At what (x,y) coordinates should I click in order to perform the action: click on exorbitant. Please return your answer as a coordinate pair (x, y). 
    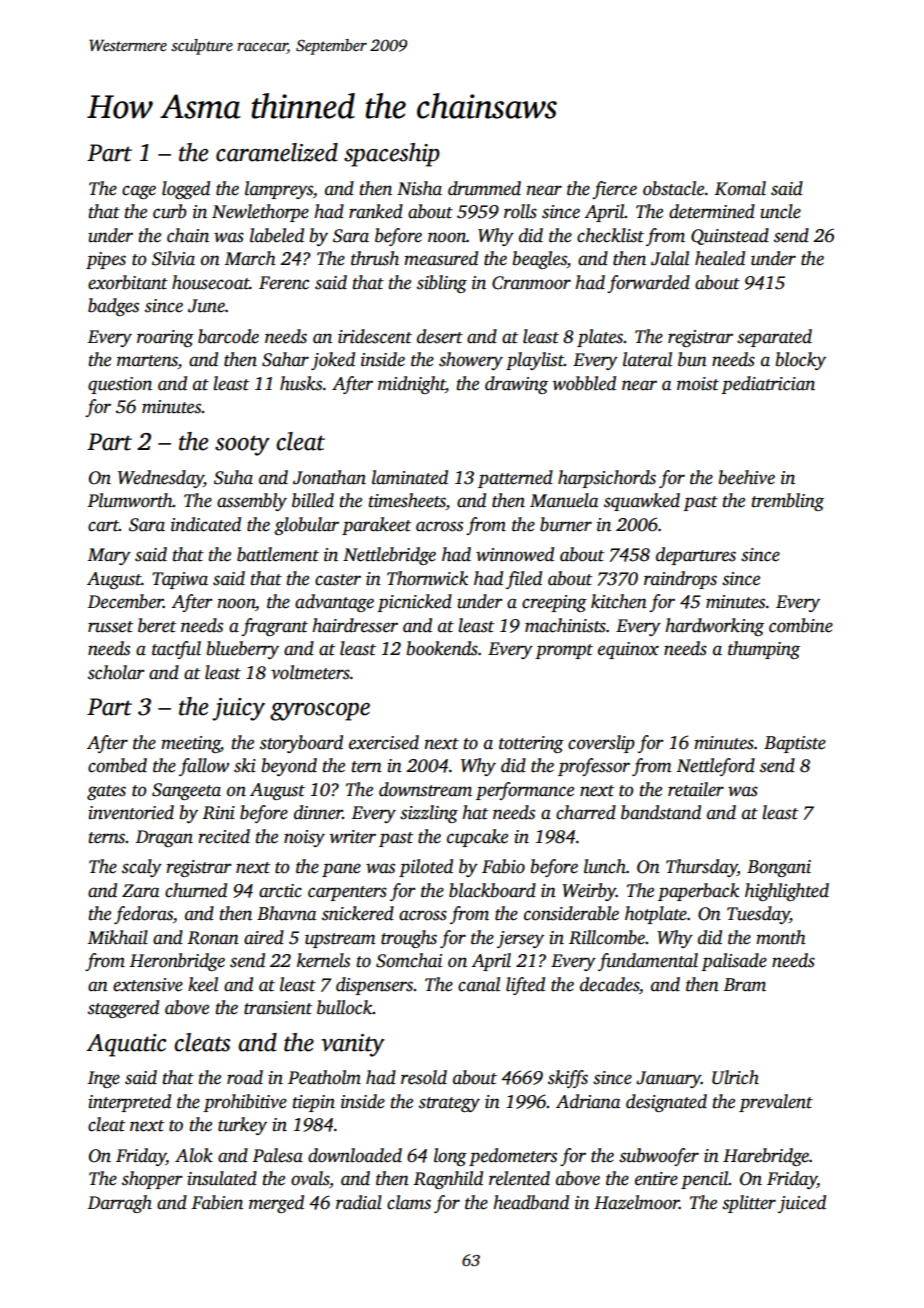
    Looking at the image, I should click on (128, 282).
